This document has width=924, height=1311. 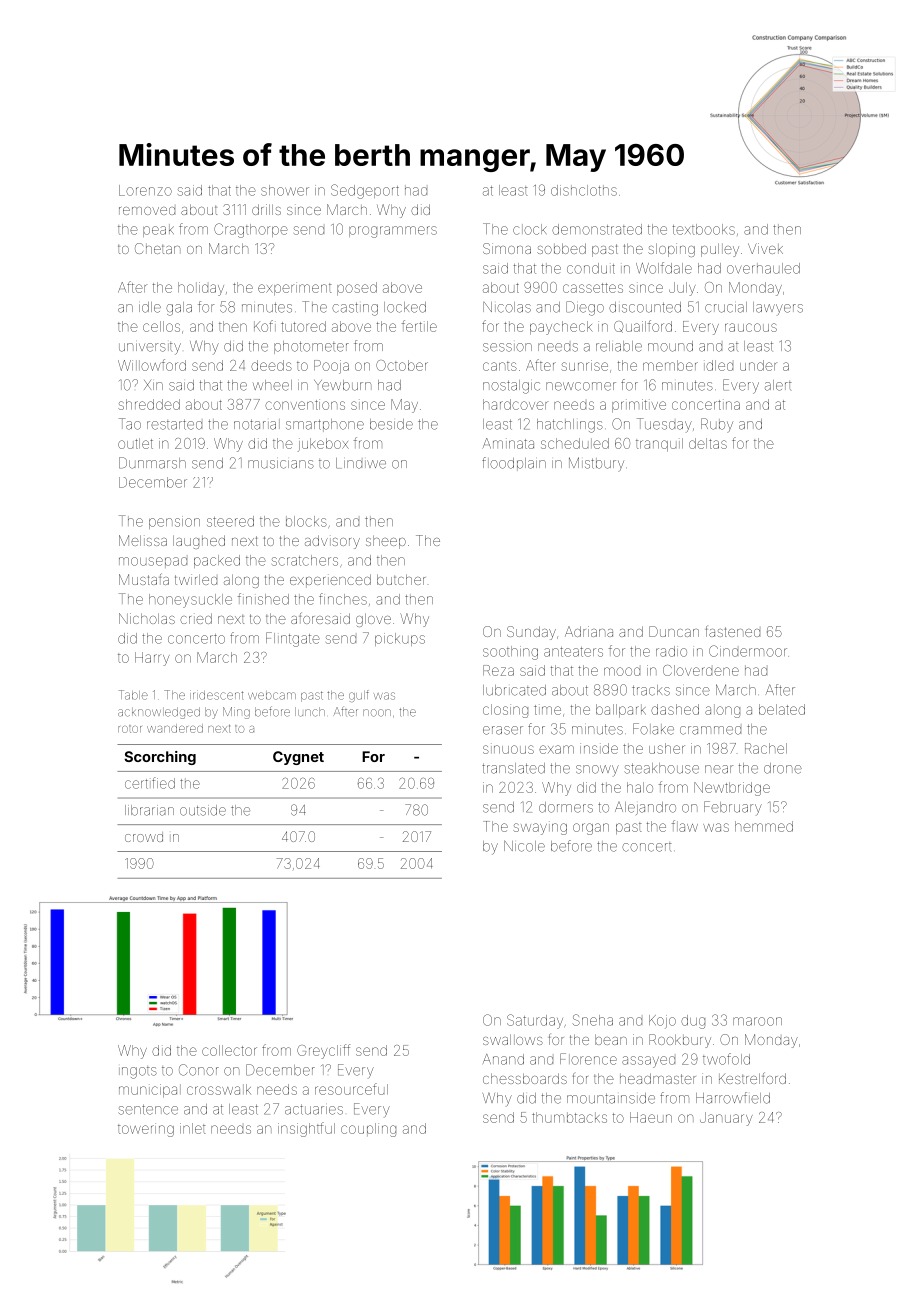 I want to click on textbooks, so click(x=704, y=229).
